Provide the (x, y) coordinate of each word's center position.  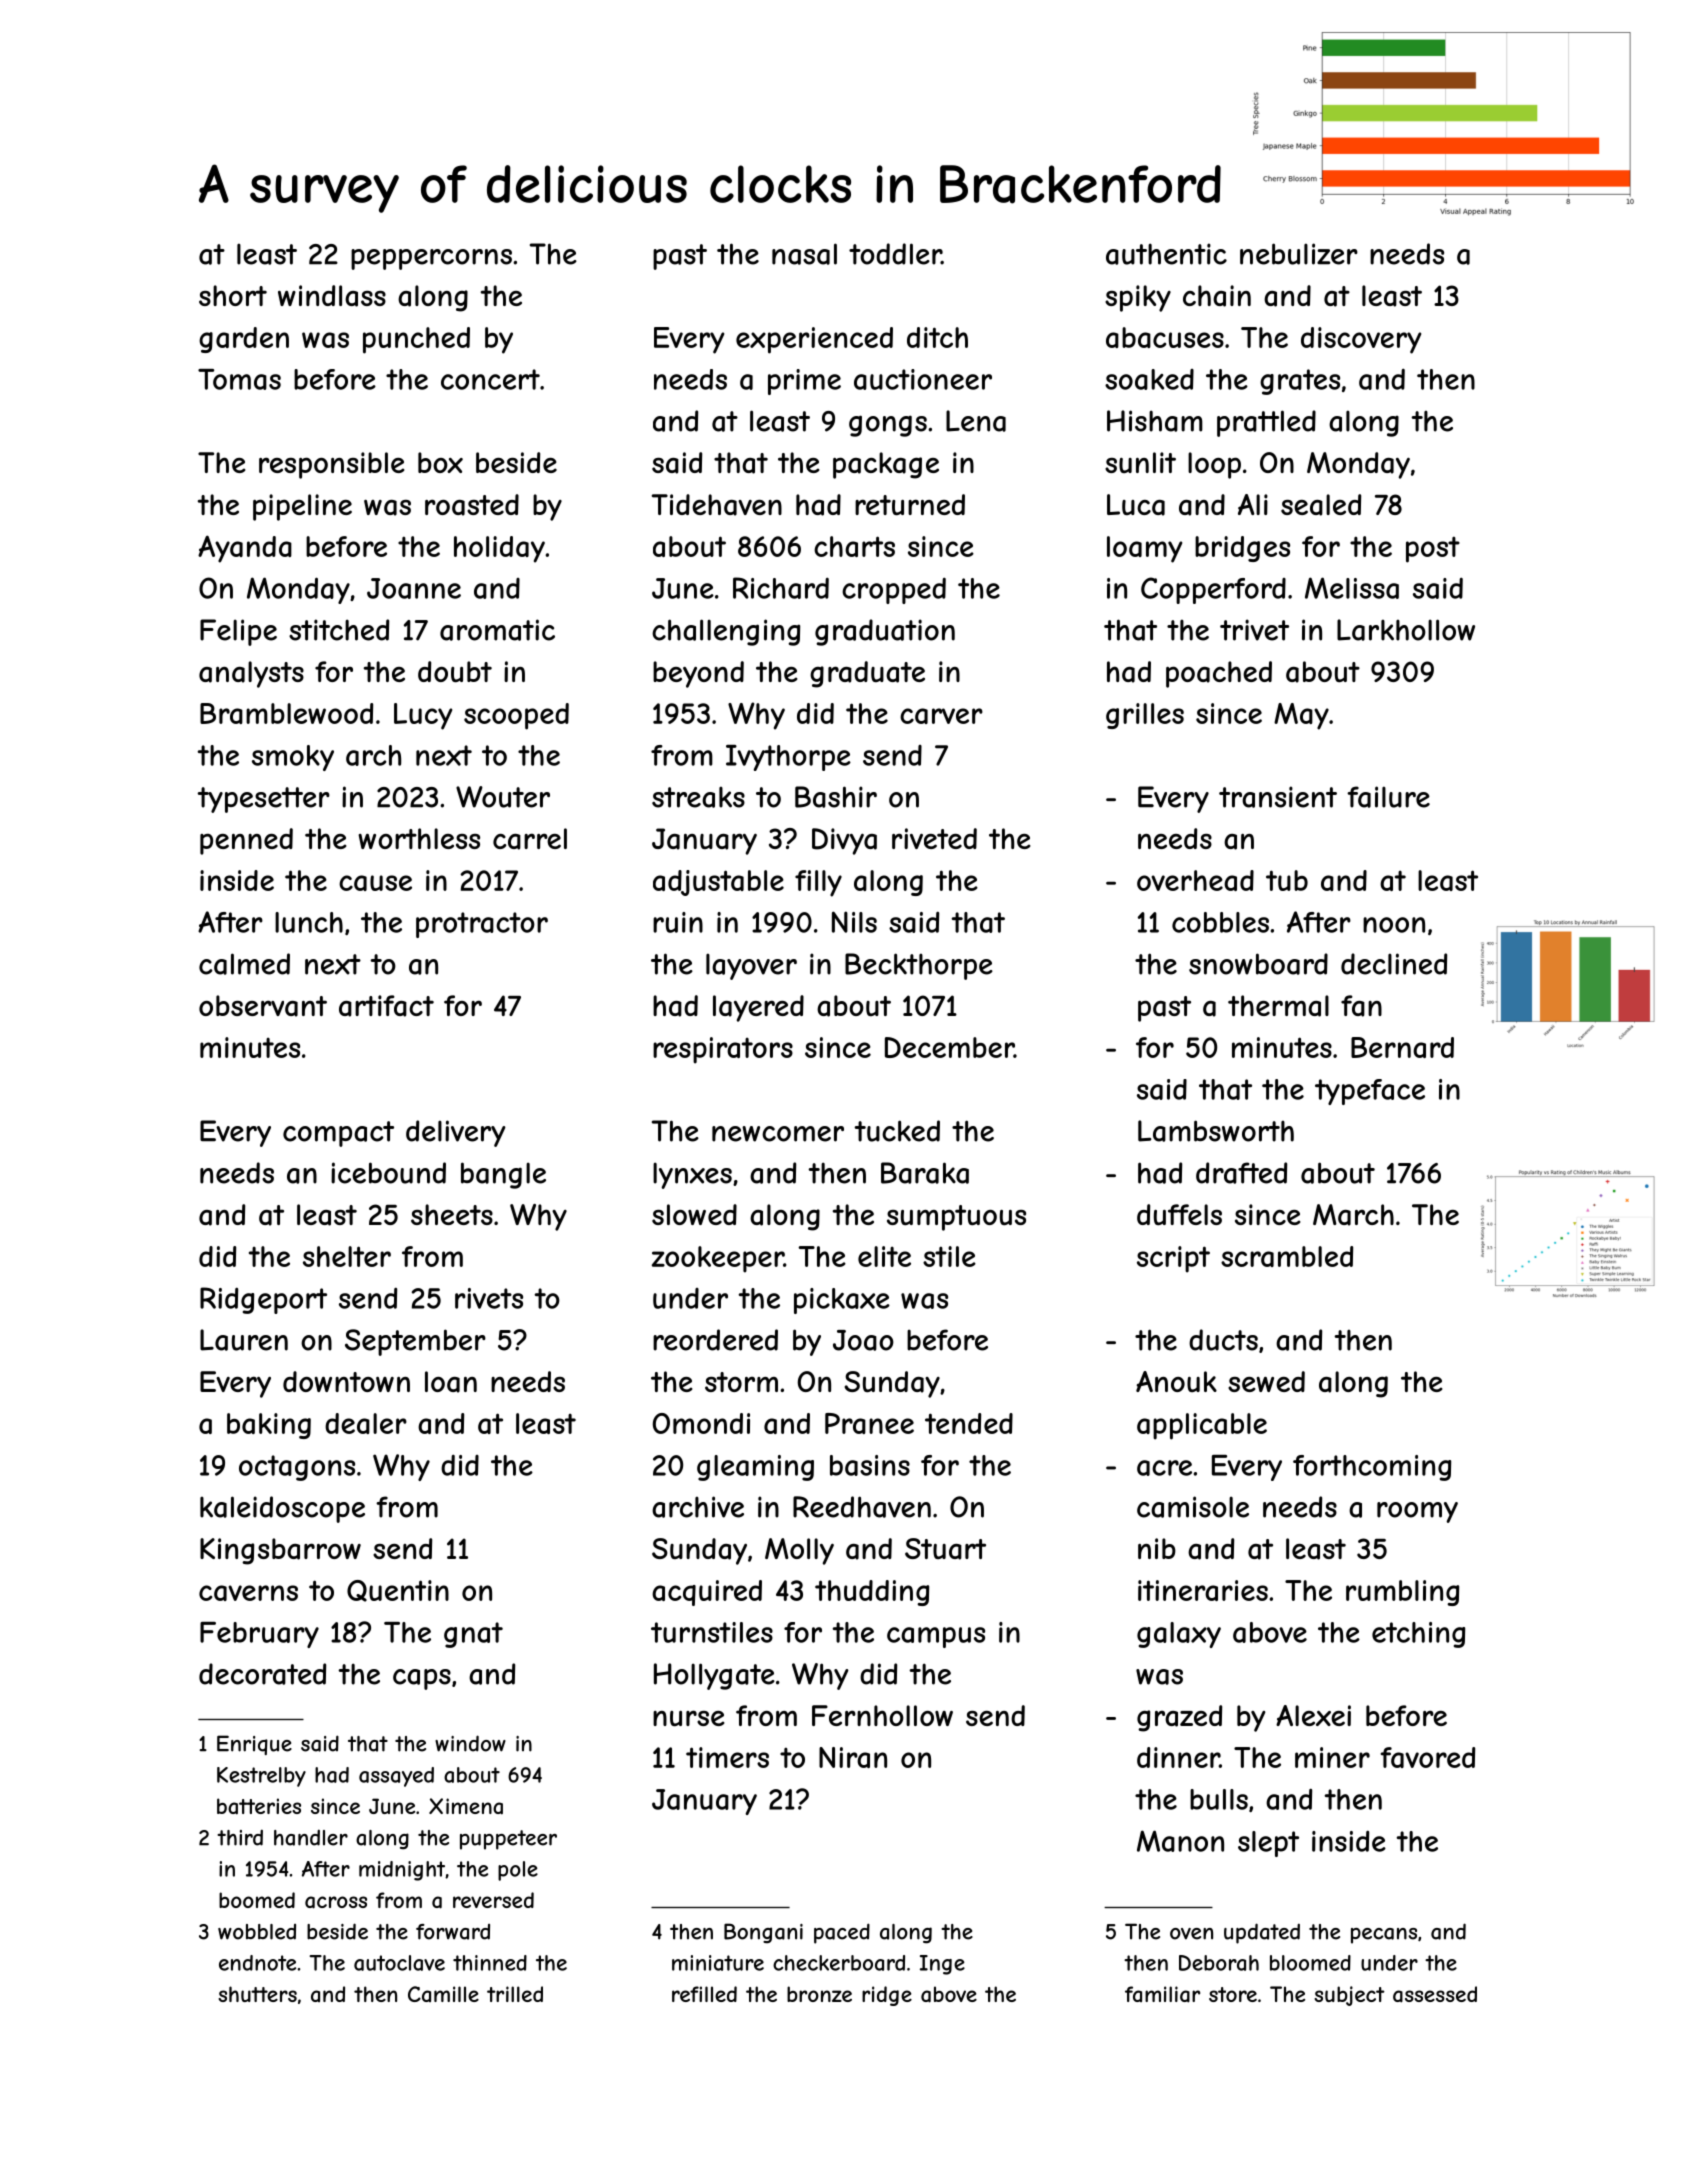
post (1433, 549)
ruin (678, 922)
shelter (347, 1256)
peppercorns (431, 259)
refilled (704, 1994)
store (1233, 1994)
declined (1394, 964)
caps (422, 1679)
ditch (937, 337)
